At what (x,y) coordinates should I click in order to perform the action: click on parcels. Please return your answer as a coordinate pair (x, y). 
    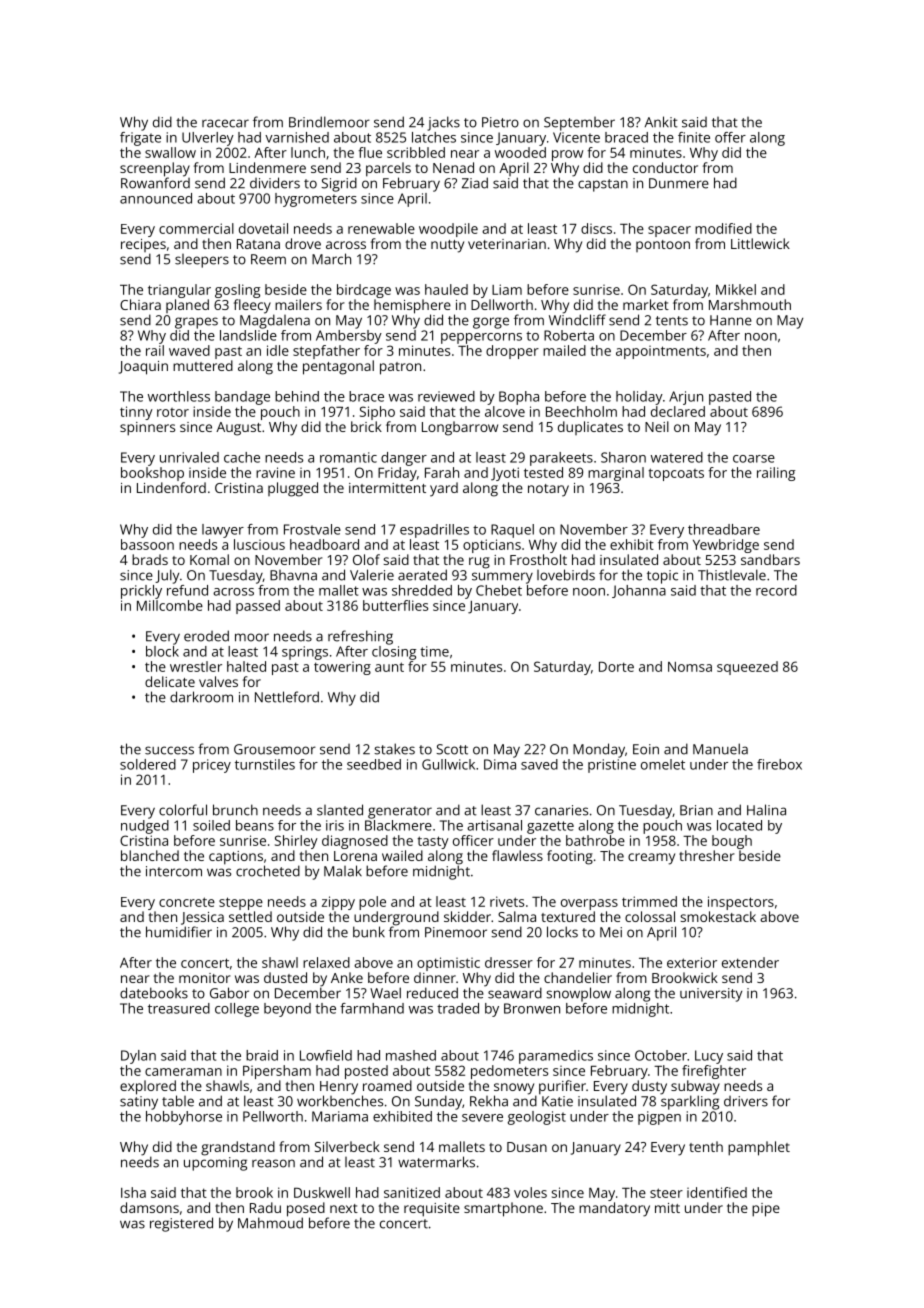
    Looking at the image, I should click on (388, 169).
